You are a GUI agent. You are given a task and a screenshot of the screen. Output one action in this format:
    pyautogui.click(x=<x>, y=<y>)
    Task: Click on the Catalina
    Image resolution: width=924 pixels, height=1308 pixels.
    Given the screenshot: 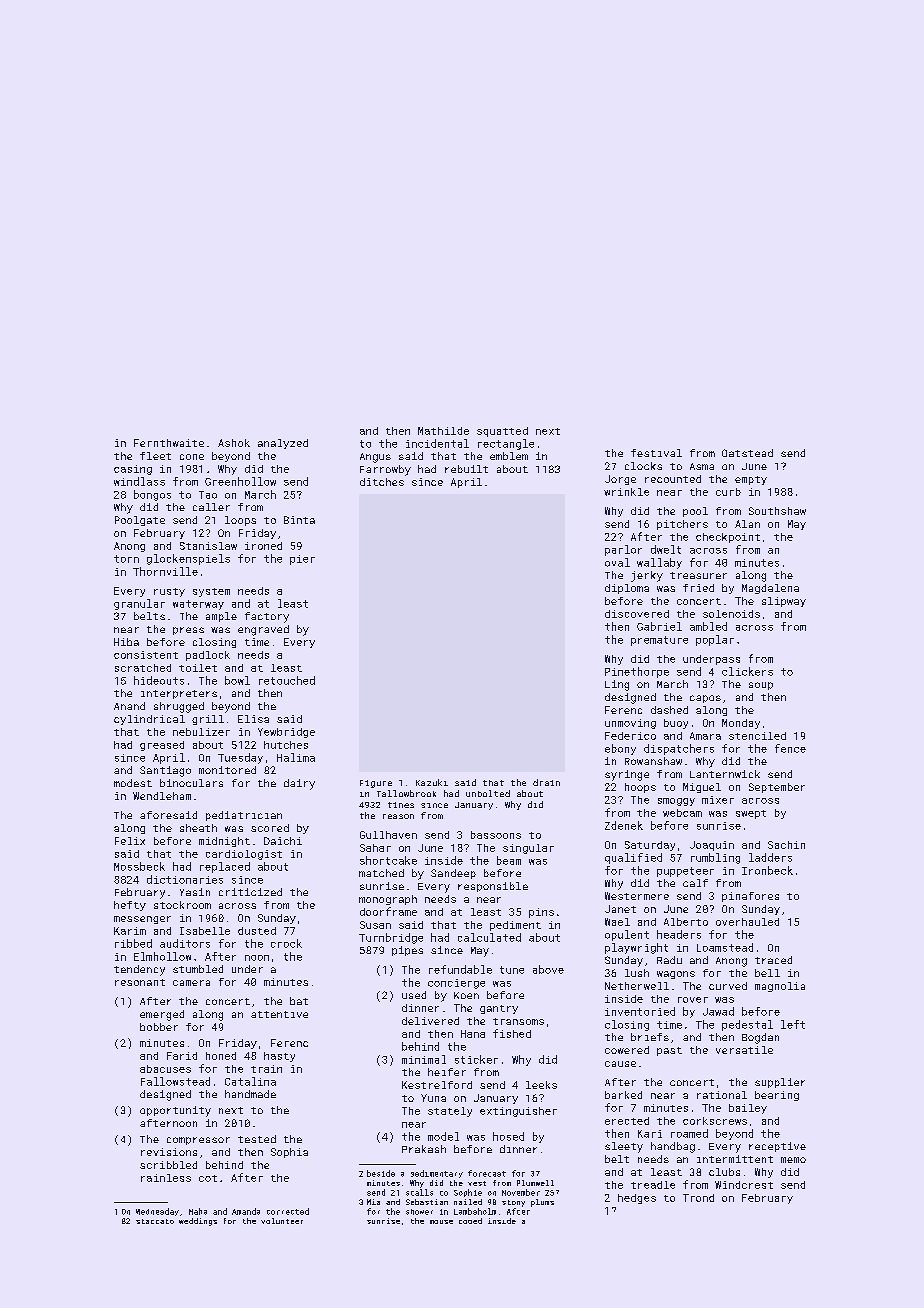 What is the action you would take?
    pyautogui.click(x=250, y=1081)
